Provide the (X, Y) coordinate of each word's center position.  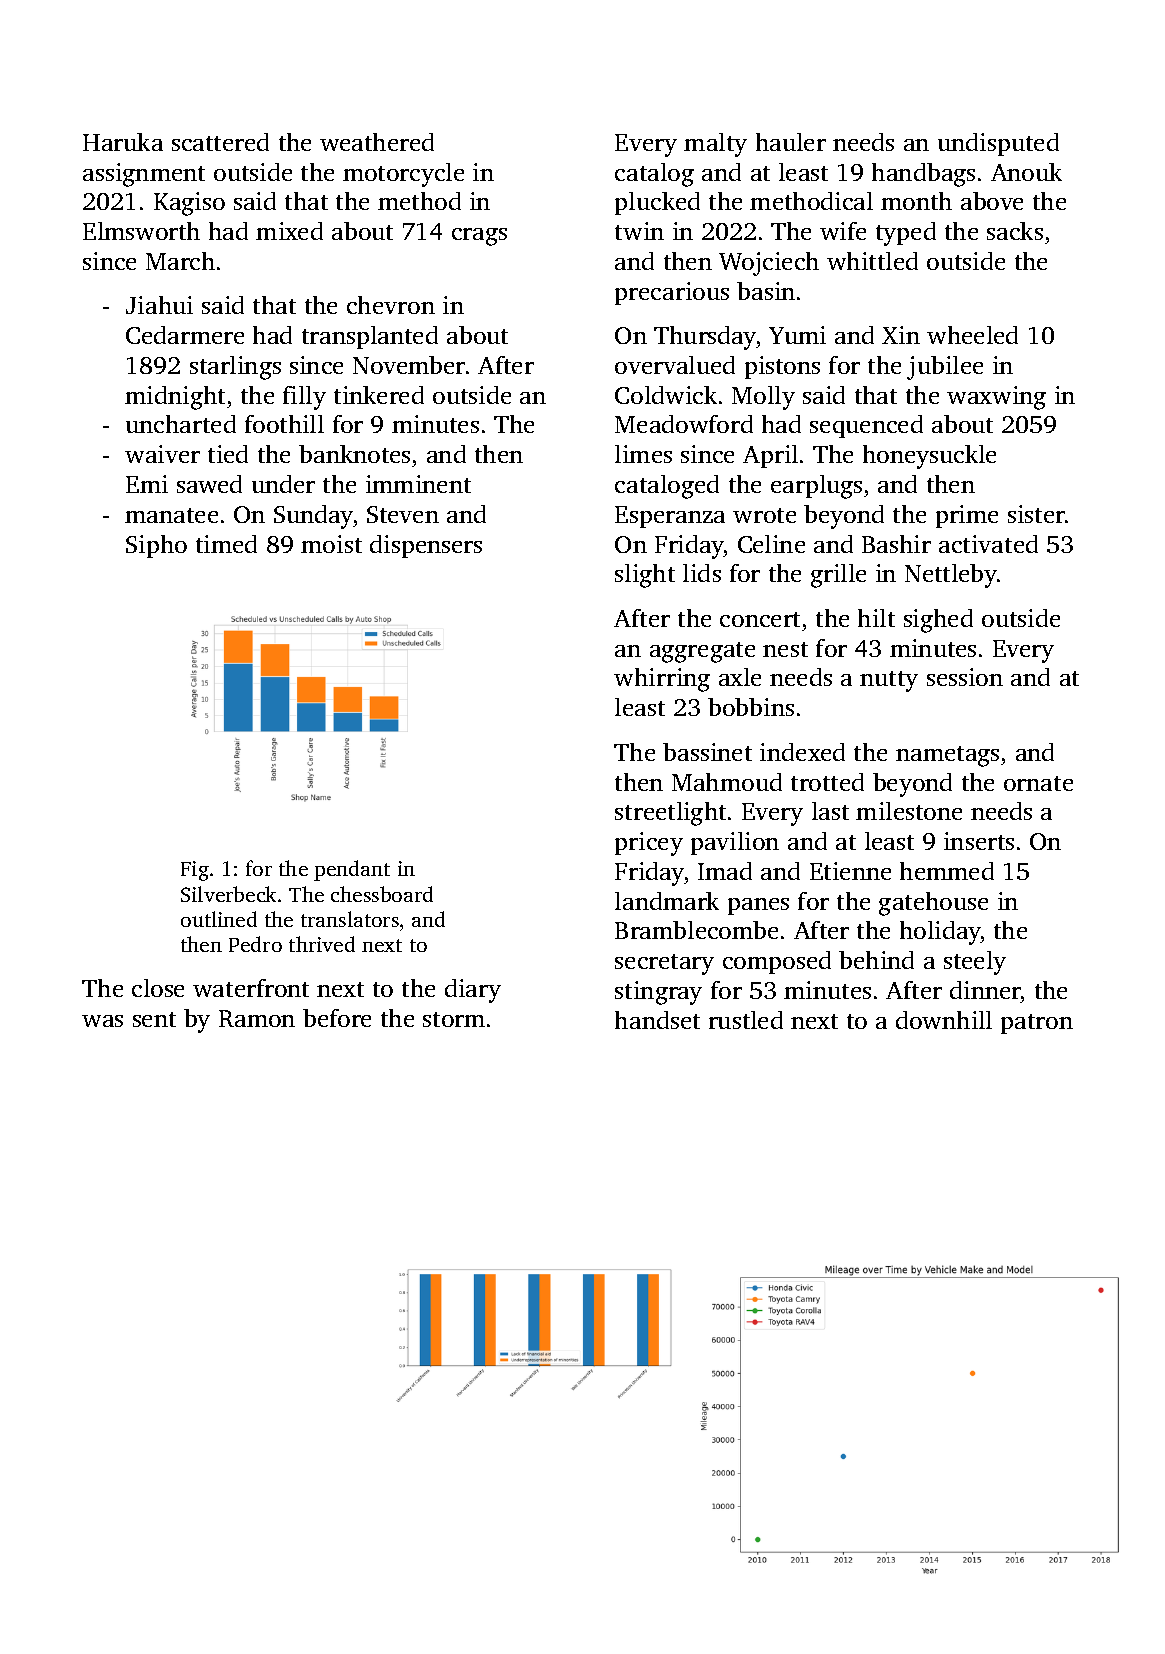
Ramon (257, 1018)
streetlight (670, 814)
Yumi (797, 335)
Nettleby (951, 576)
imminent (418, 484)
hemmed (947, 871)
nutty (889, 681)
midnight (175, 398)
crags (479, 237)
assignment (144, 175)
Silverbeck (228, 894)
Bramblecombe (696, 930)
